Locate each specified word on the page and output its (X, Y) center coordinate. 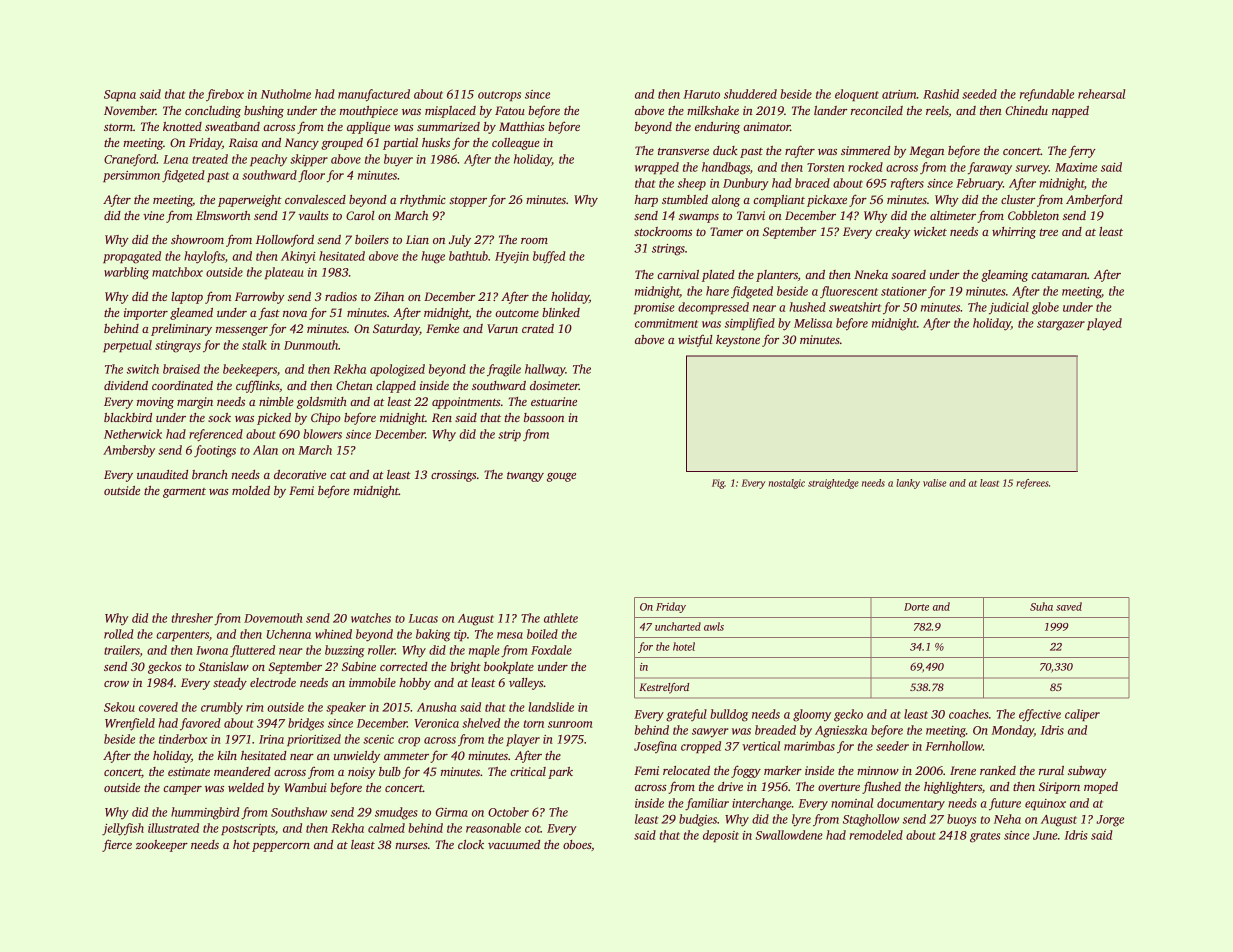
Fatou (510, 110)
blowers (322, 434)
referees (1032, 484)
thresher (192, 618)
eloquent (857, 95)
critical (528, 771)
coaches (969, 714)
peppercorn (281, 847)
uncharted (678, 626)
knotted (182, 126)
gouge (561, 477)
